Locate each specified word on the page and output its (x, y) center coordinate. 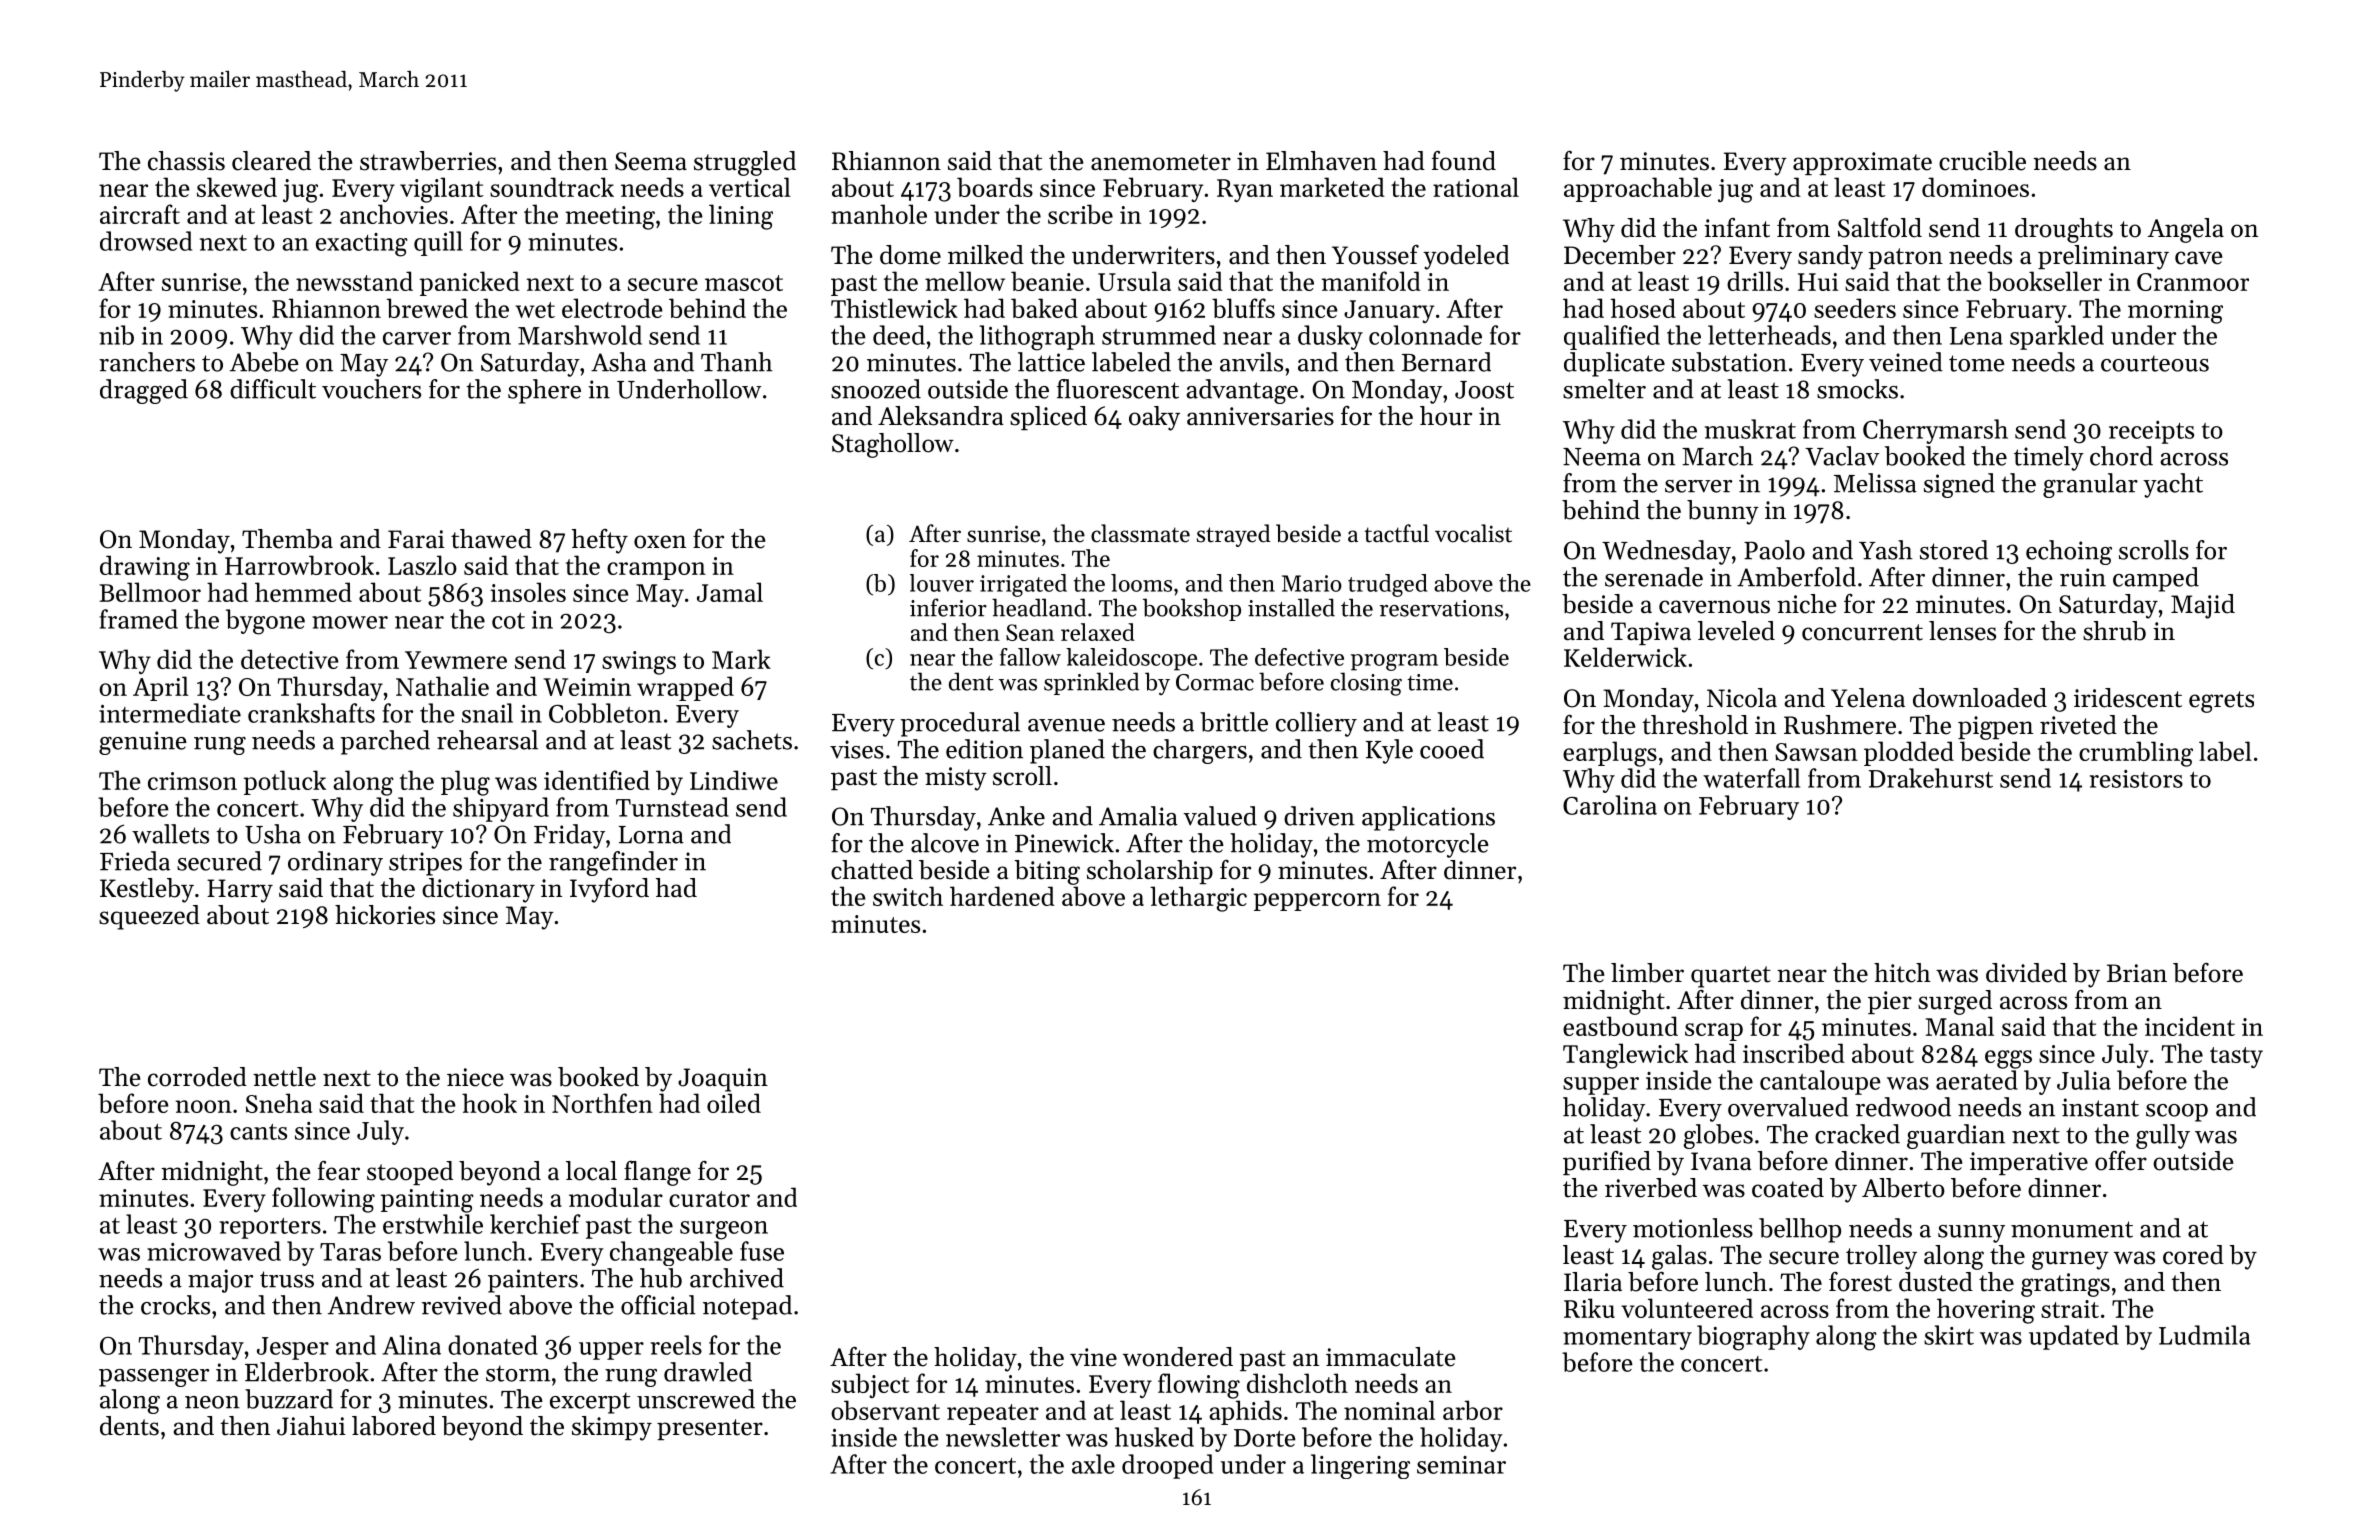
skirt (1949, 1335)
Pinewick (1064, 843)
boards (995, 187)
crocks (175, 1305)
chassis (186, 161)
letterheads (1769, 335)
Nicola (1742, 698)
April (161, 688)
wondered (1178, 1357)
